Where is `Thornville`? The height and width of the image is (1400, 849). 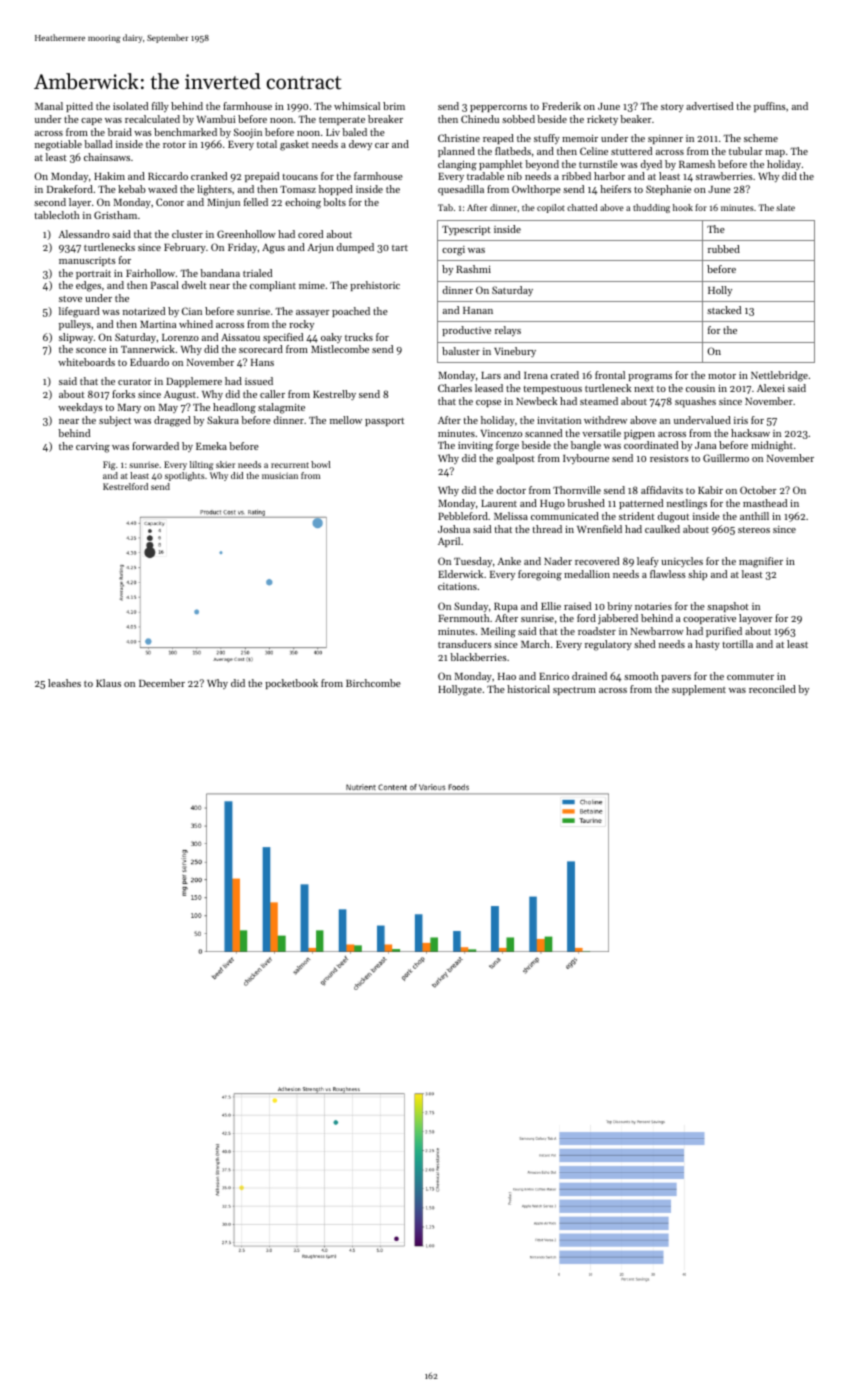 Thornville is located at coordinates (577, 490).
